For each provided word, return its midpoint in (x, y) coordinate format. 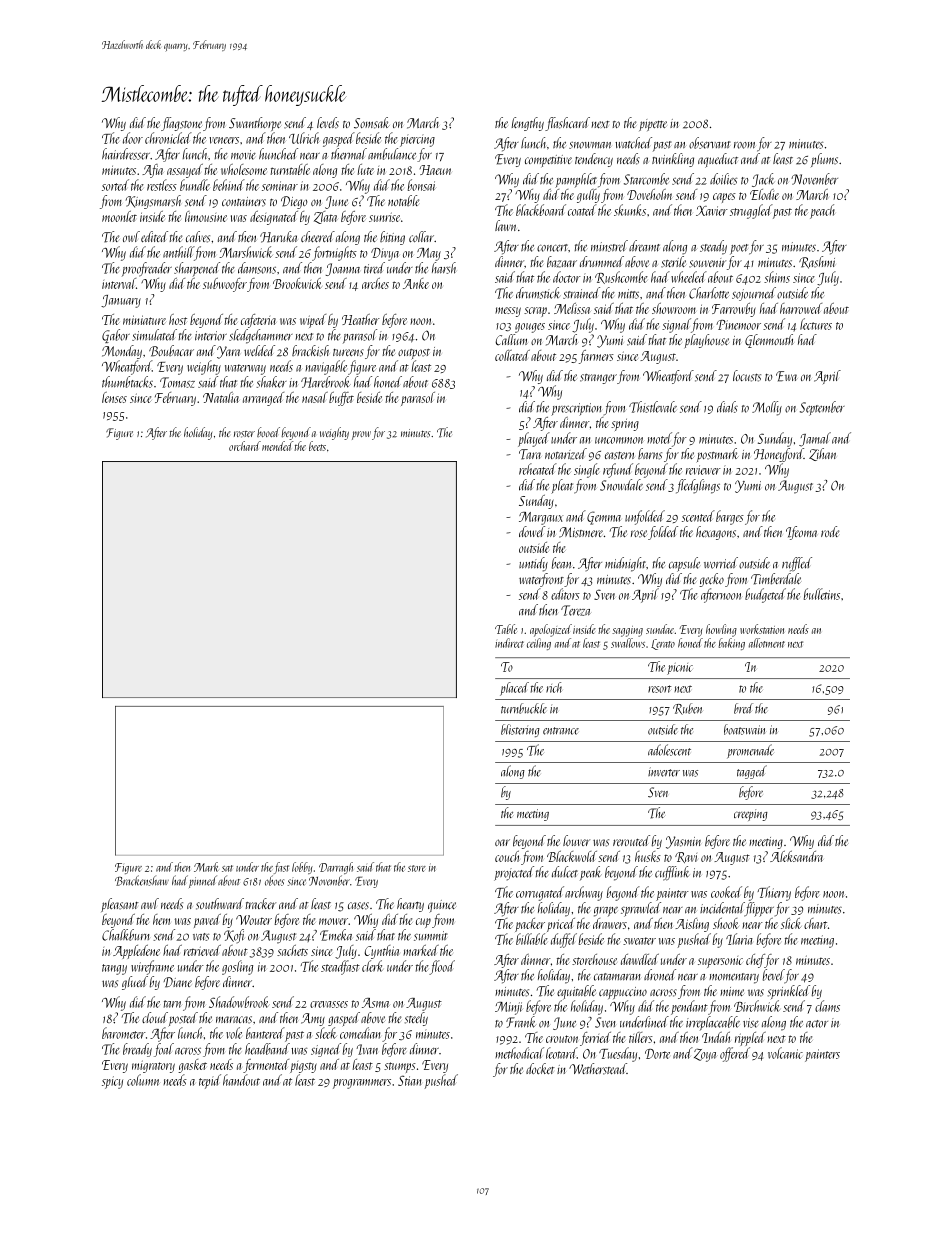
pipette (653, 125)
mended (277, 446)
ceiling (539, 644)
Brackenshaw (142, 880)
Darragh (336, 868)
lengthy (527, 124)
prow (361, 435)
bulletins (822, 594)
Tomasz (177, 382)
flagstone (181, 124)
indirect (509, 643)
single (587, 470)
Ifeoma (801, 533)
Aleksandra (796, 856)
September (822, 408)
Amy (313, 1019)
